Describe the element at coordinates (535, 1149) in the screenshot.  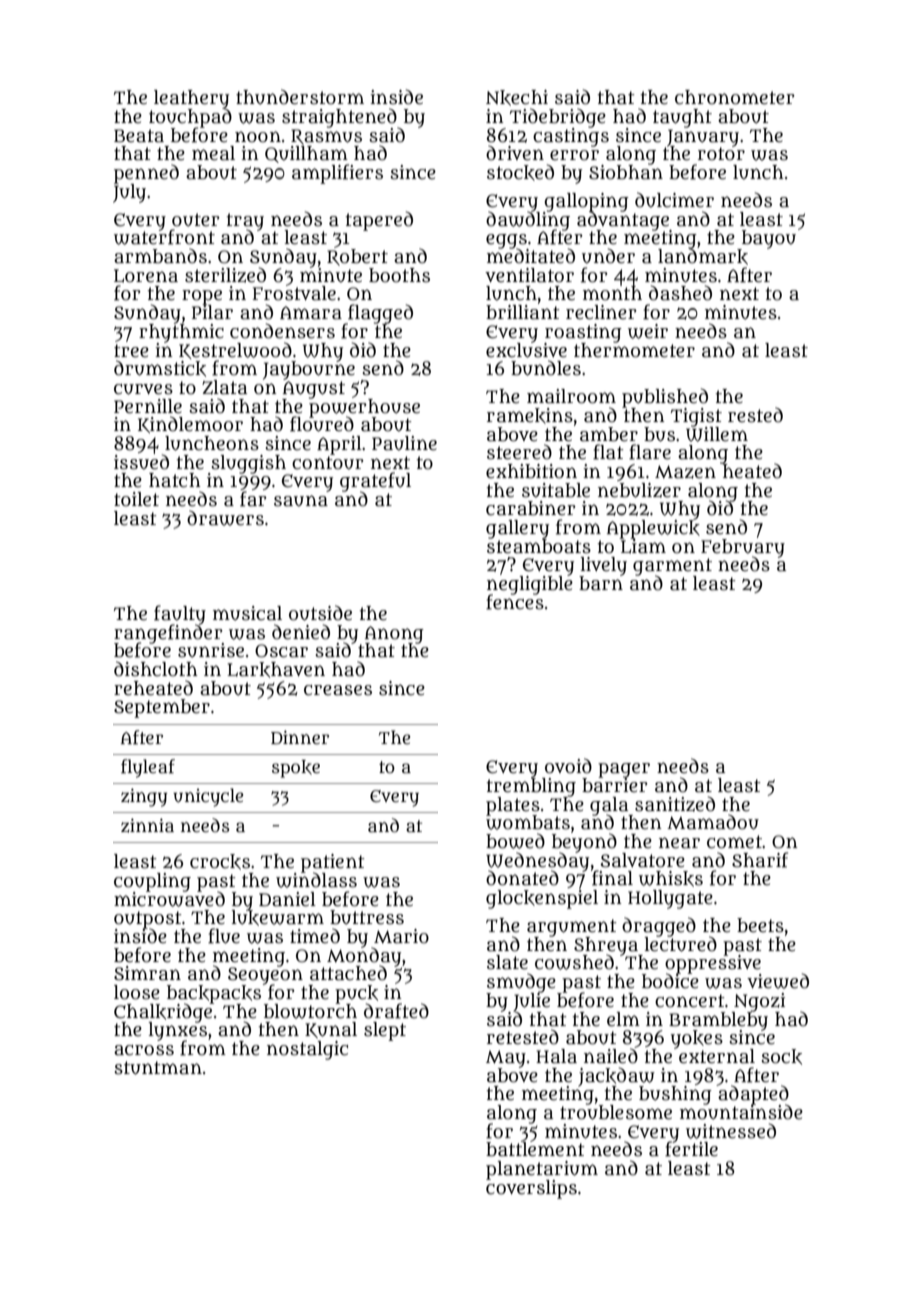
I see `battlement` at that location.
